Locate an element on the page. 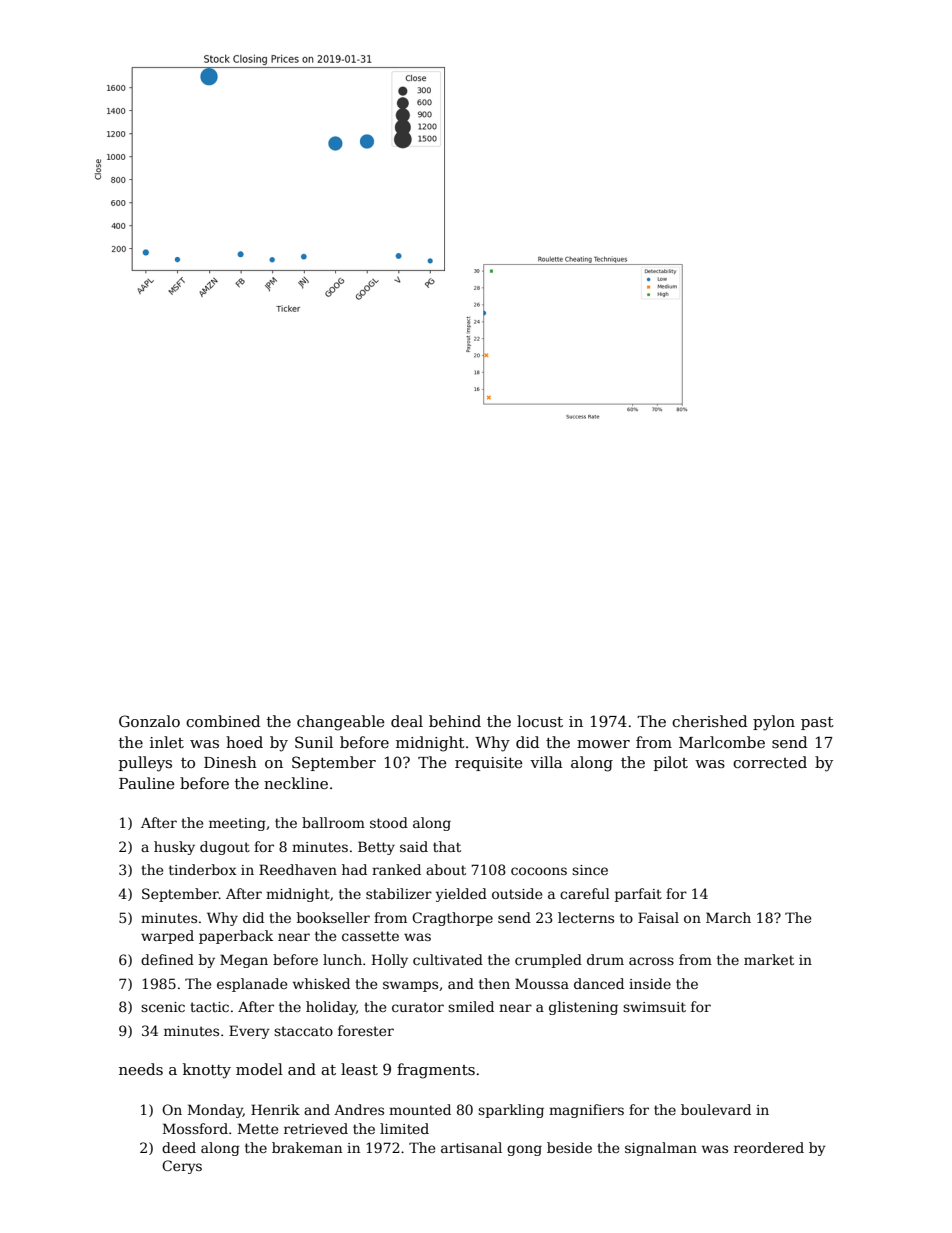 This document has width=952, height=1233. scenic is located at coordinates (163, 1007).
